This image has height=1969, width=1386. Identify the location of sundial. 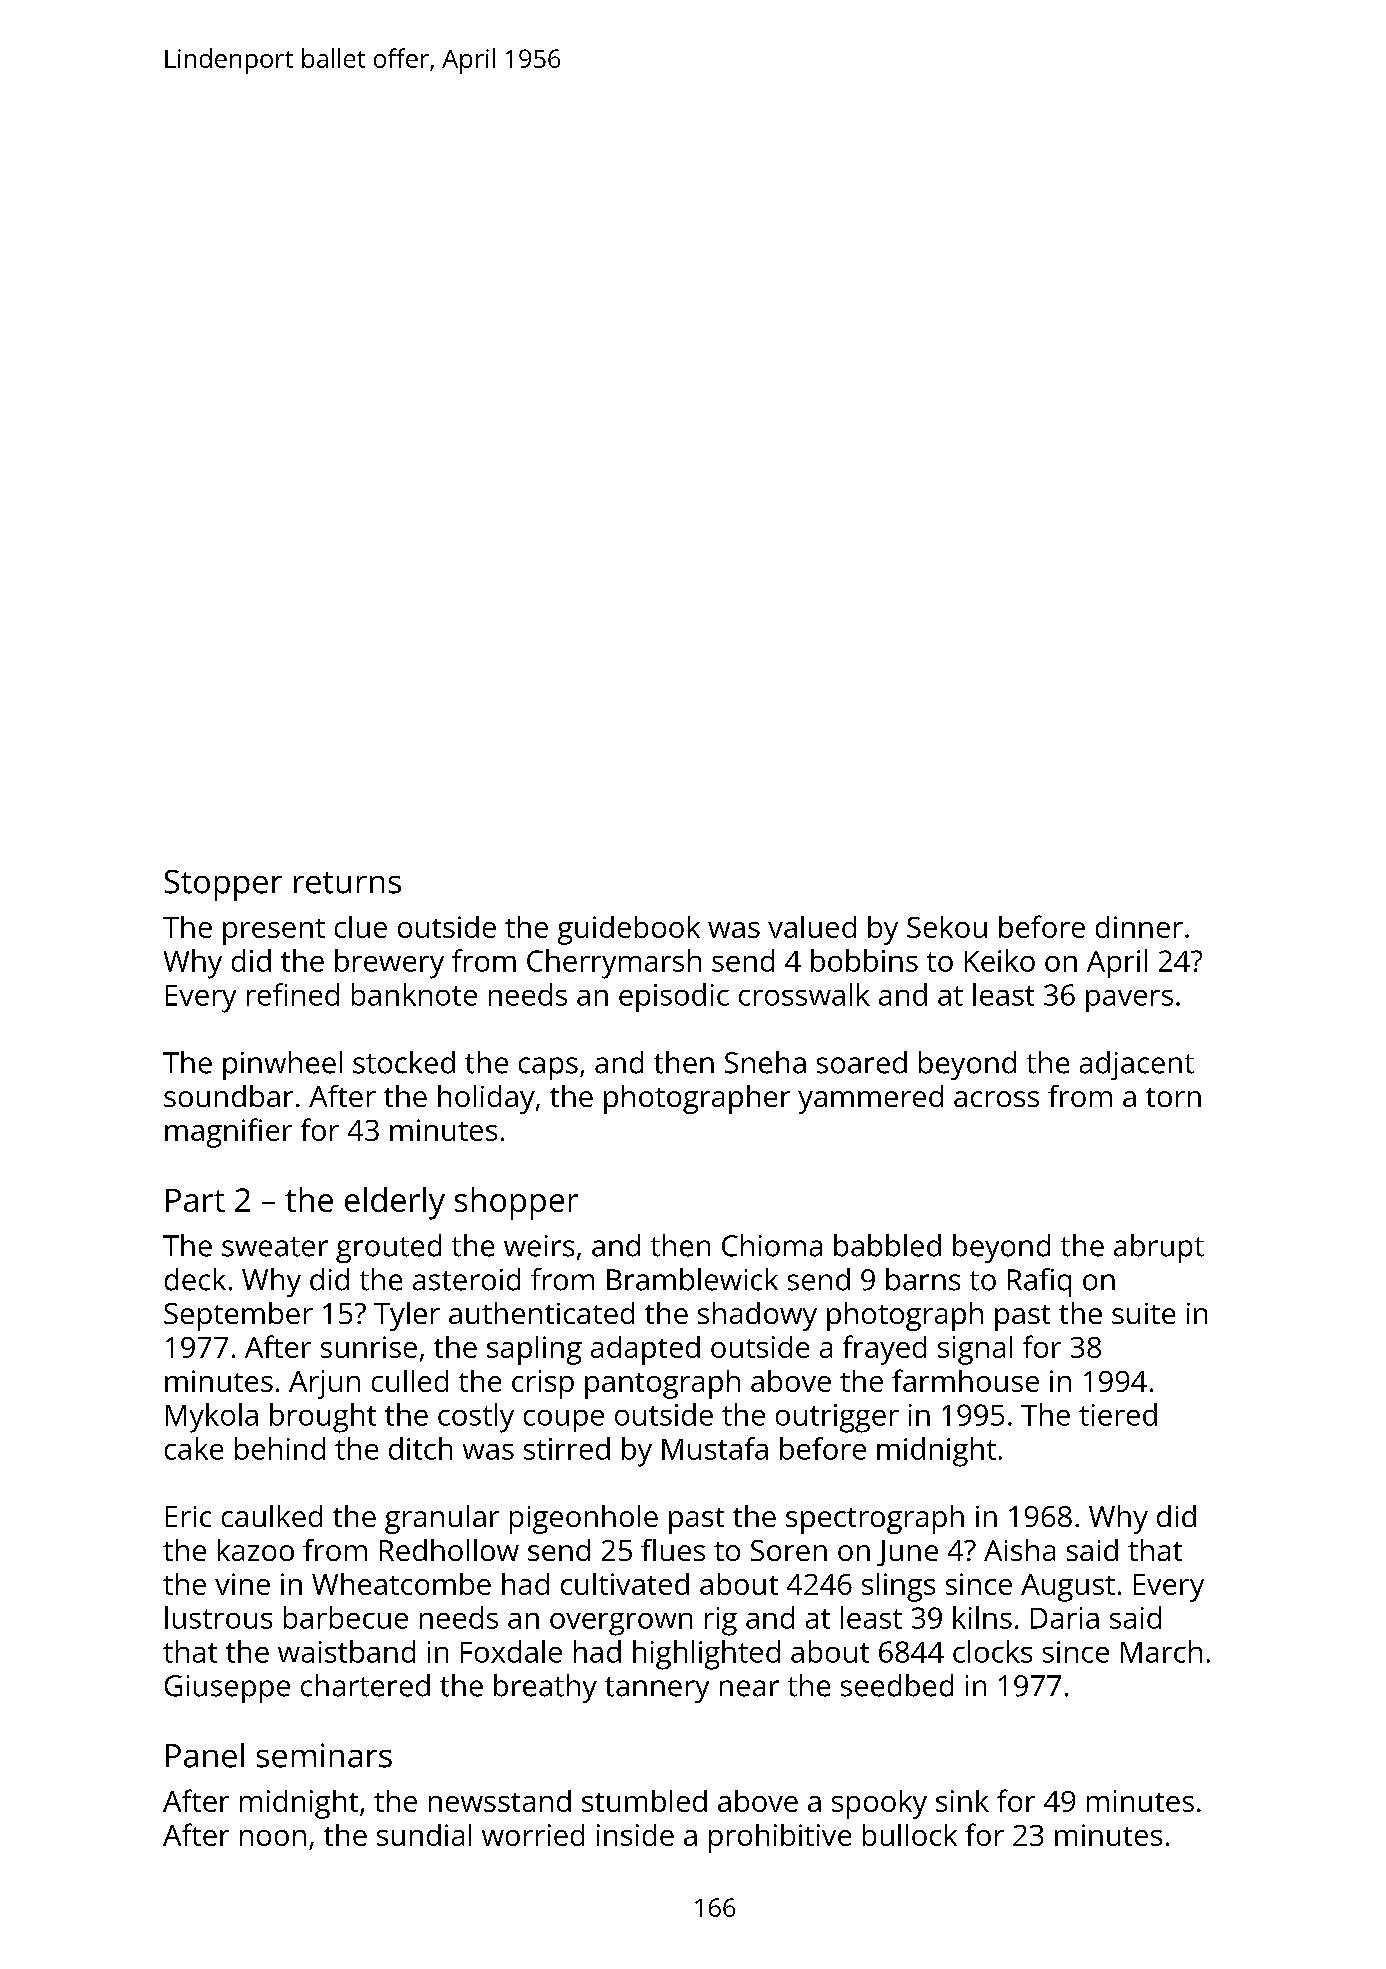
(424, 1835).
